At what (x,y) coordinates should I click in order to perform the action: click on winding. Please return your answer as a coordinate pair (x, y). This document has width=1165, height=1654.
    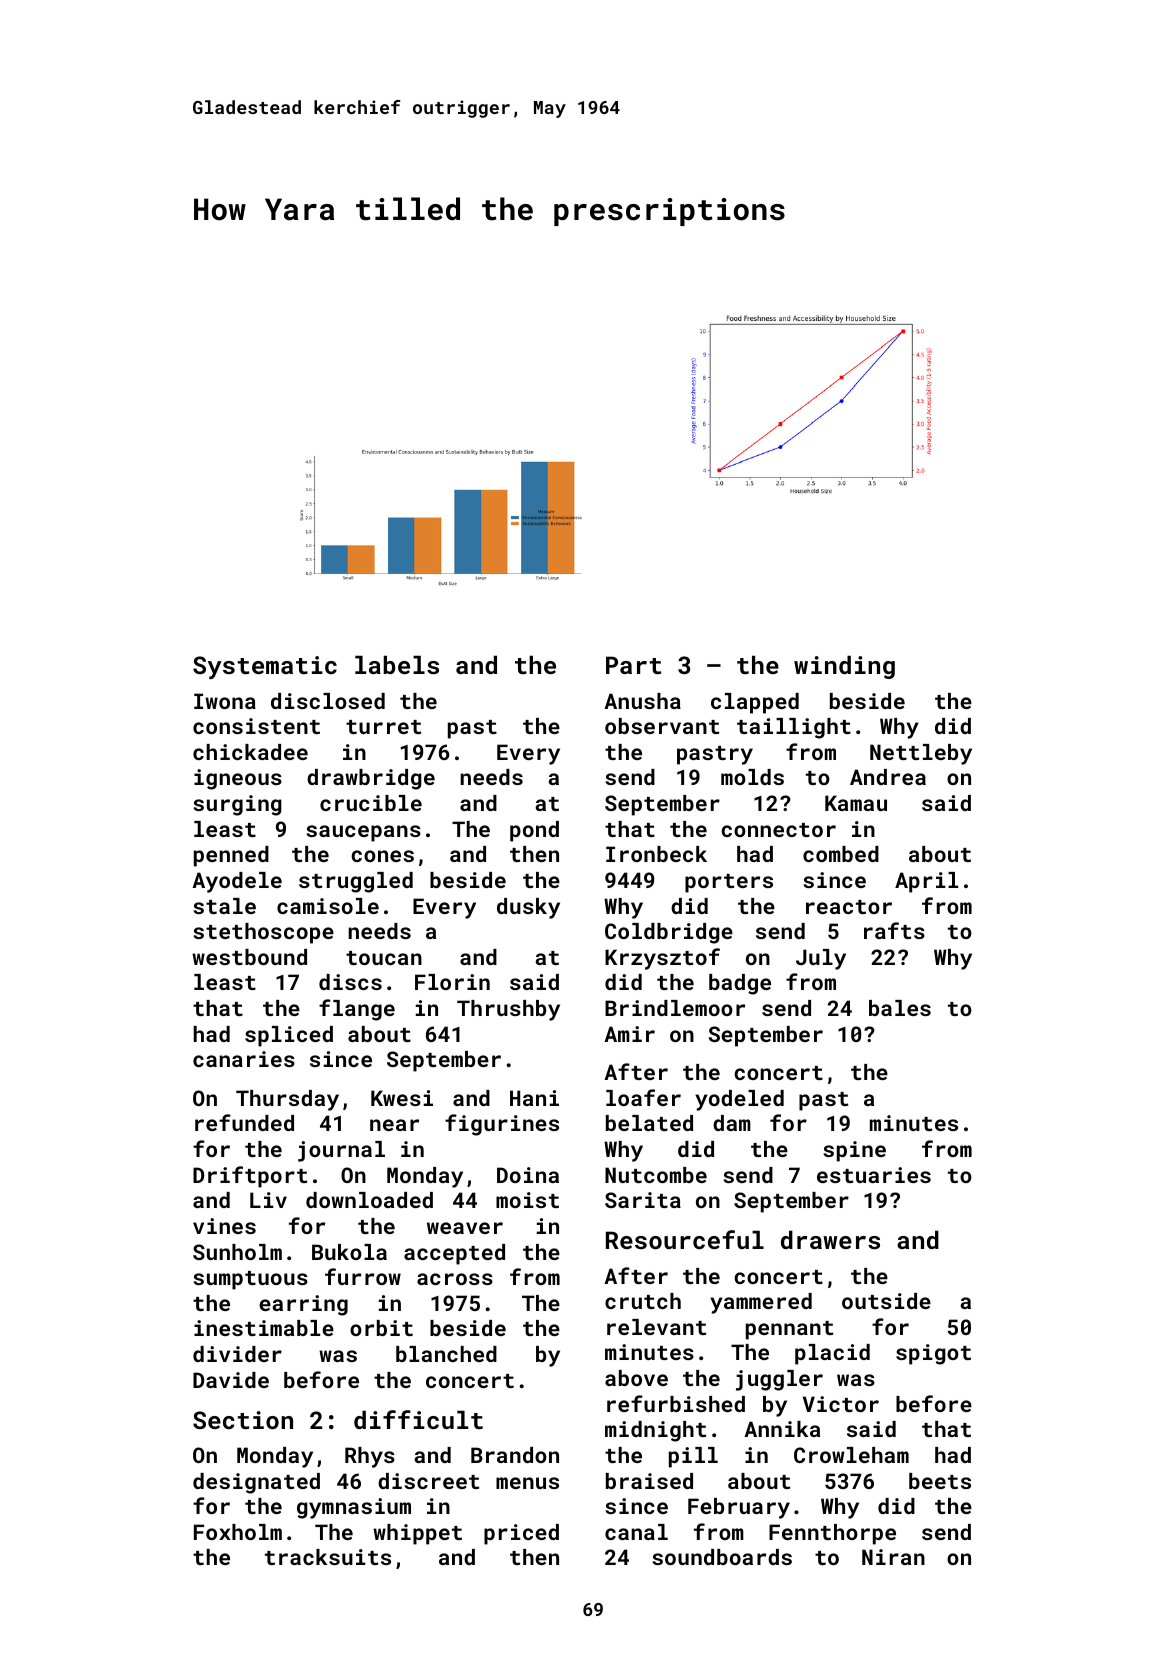
    Looking at the image, I should click on (844, 667).
